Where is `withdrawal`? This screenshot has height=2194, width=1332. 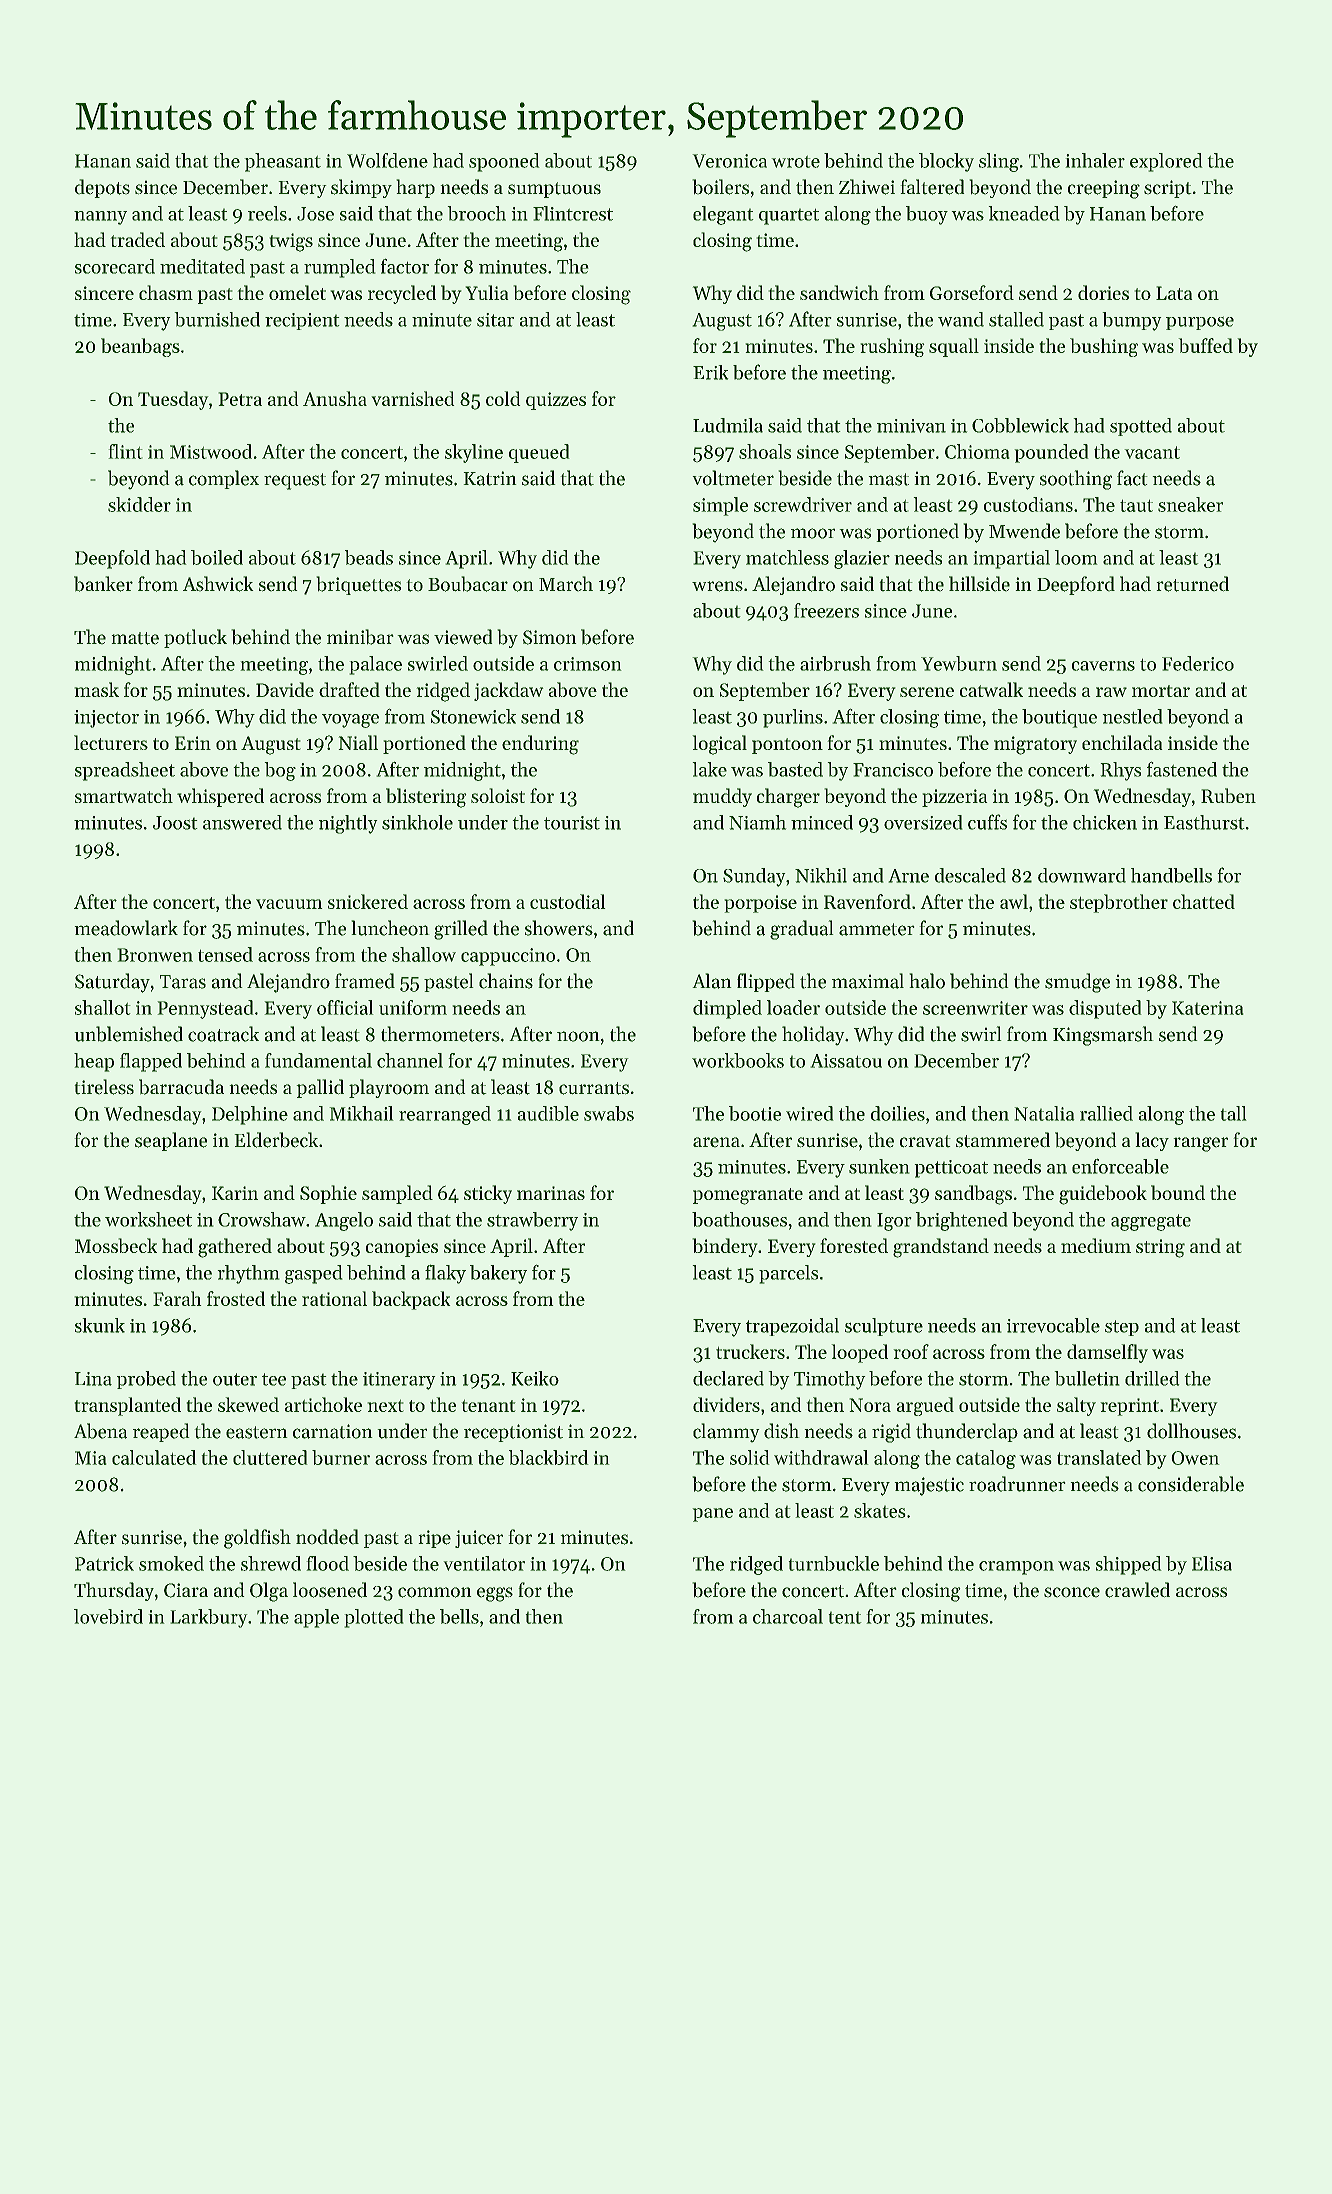
withdrawal is located at coordinates (821, 1457).
